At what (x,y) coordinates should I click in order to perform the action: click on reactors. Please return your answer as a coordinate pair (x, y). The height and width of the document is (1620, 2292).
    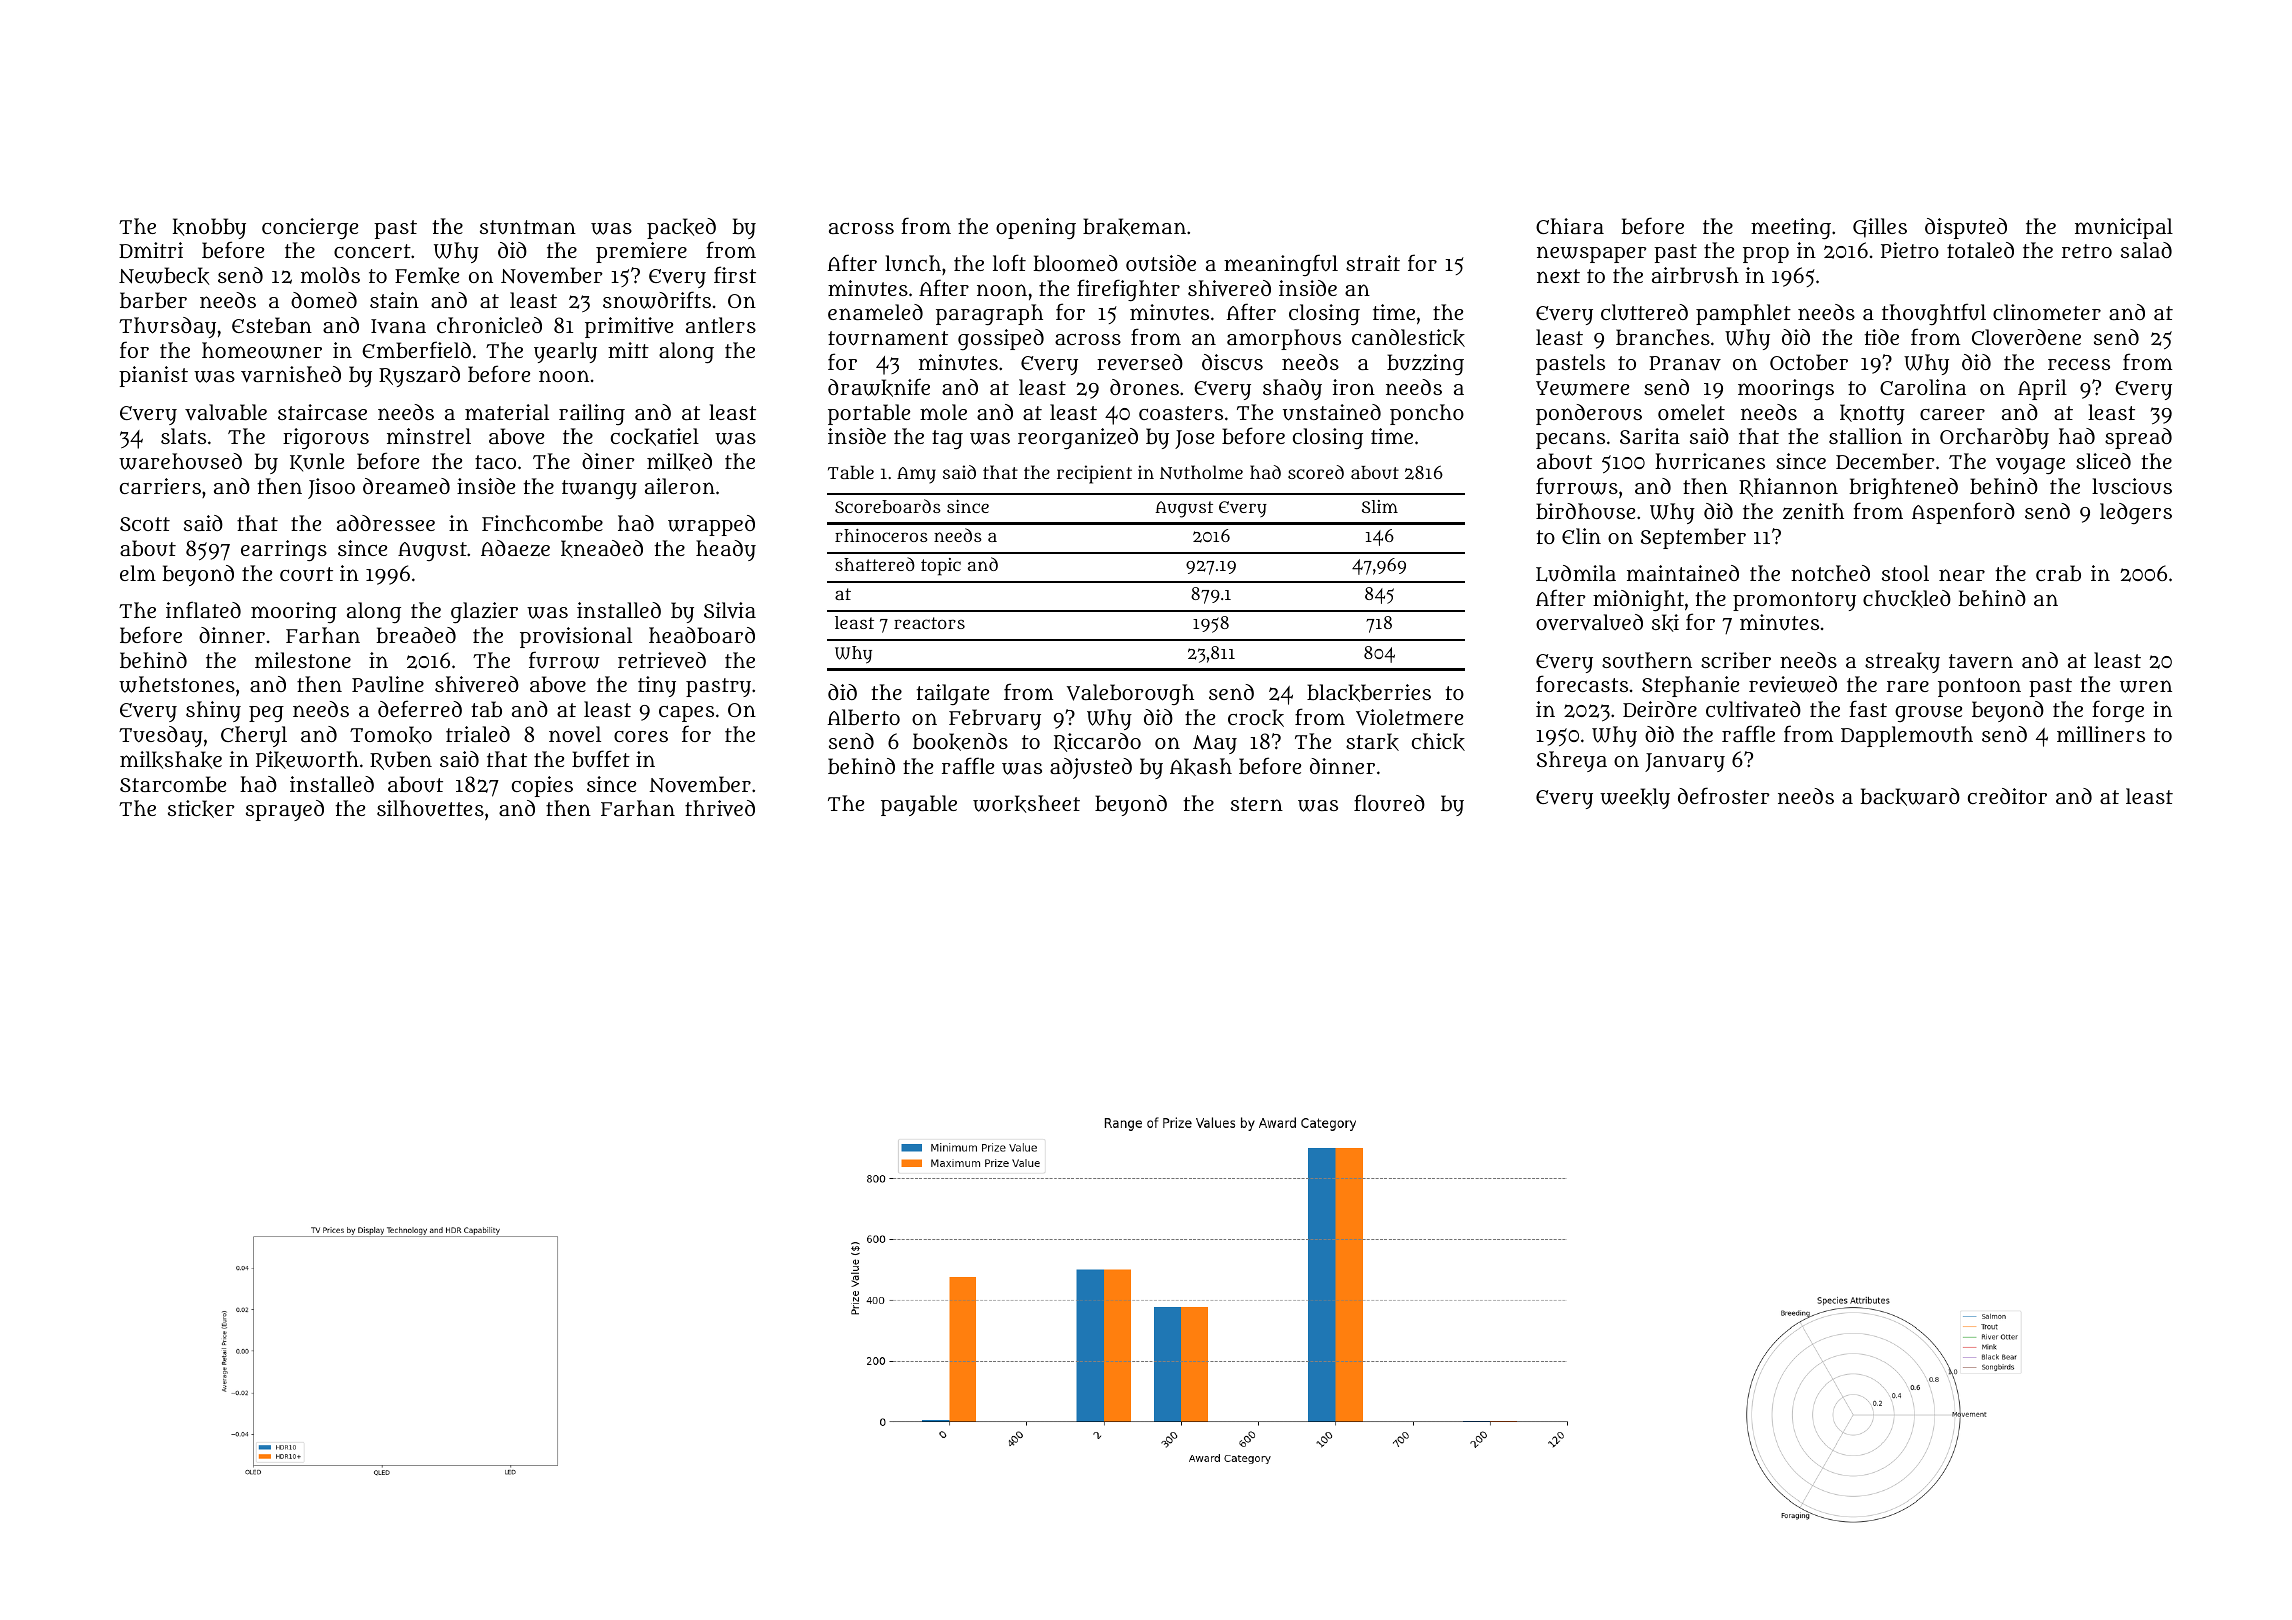
    Looking at the image, I should click on (929, 623).
